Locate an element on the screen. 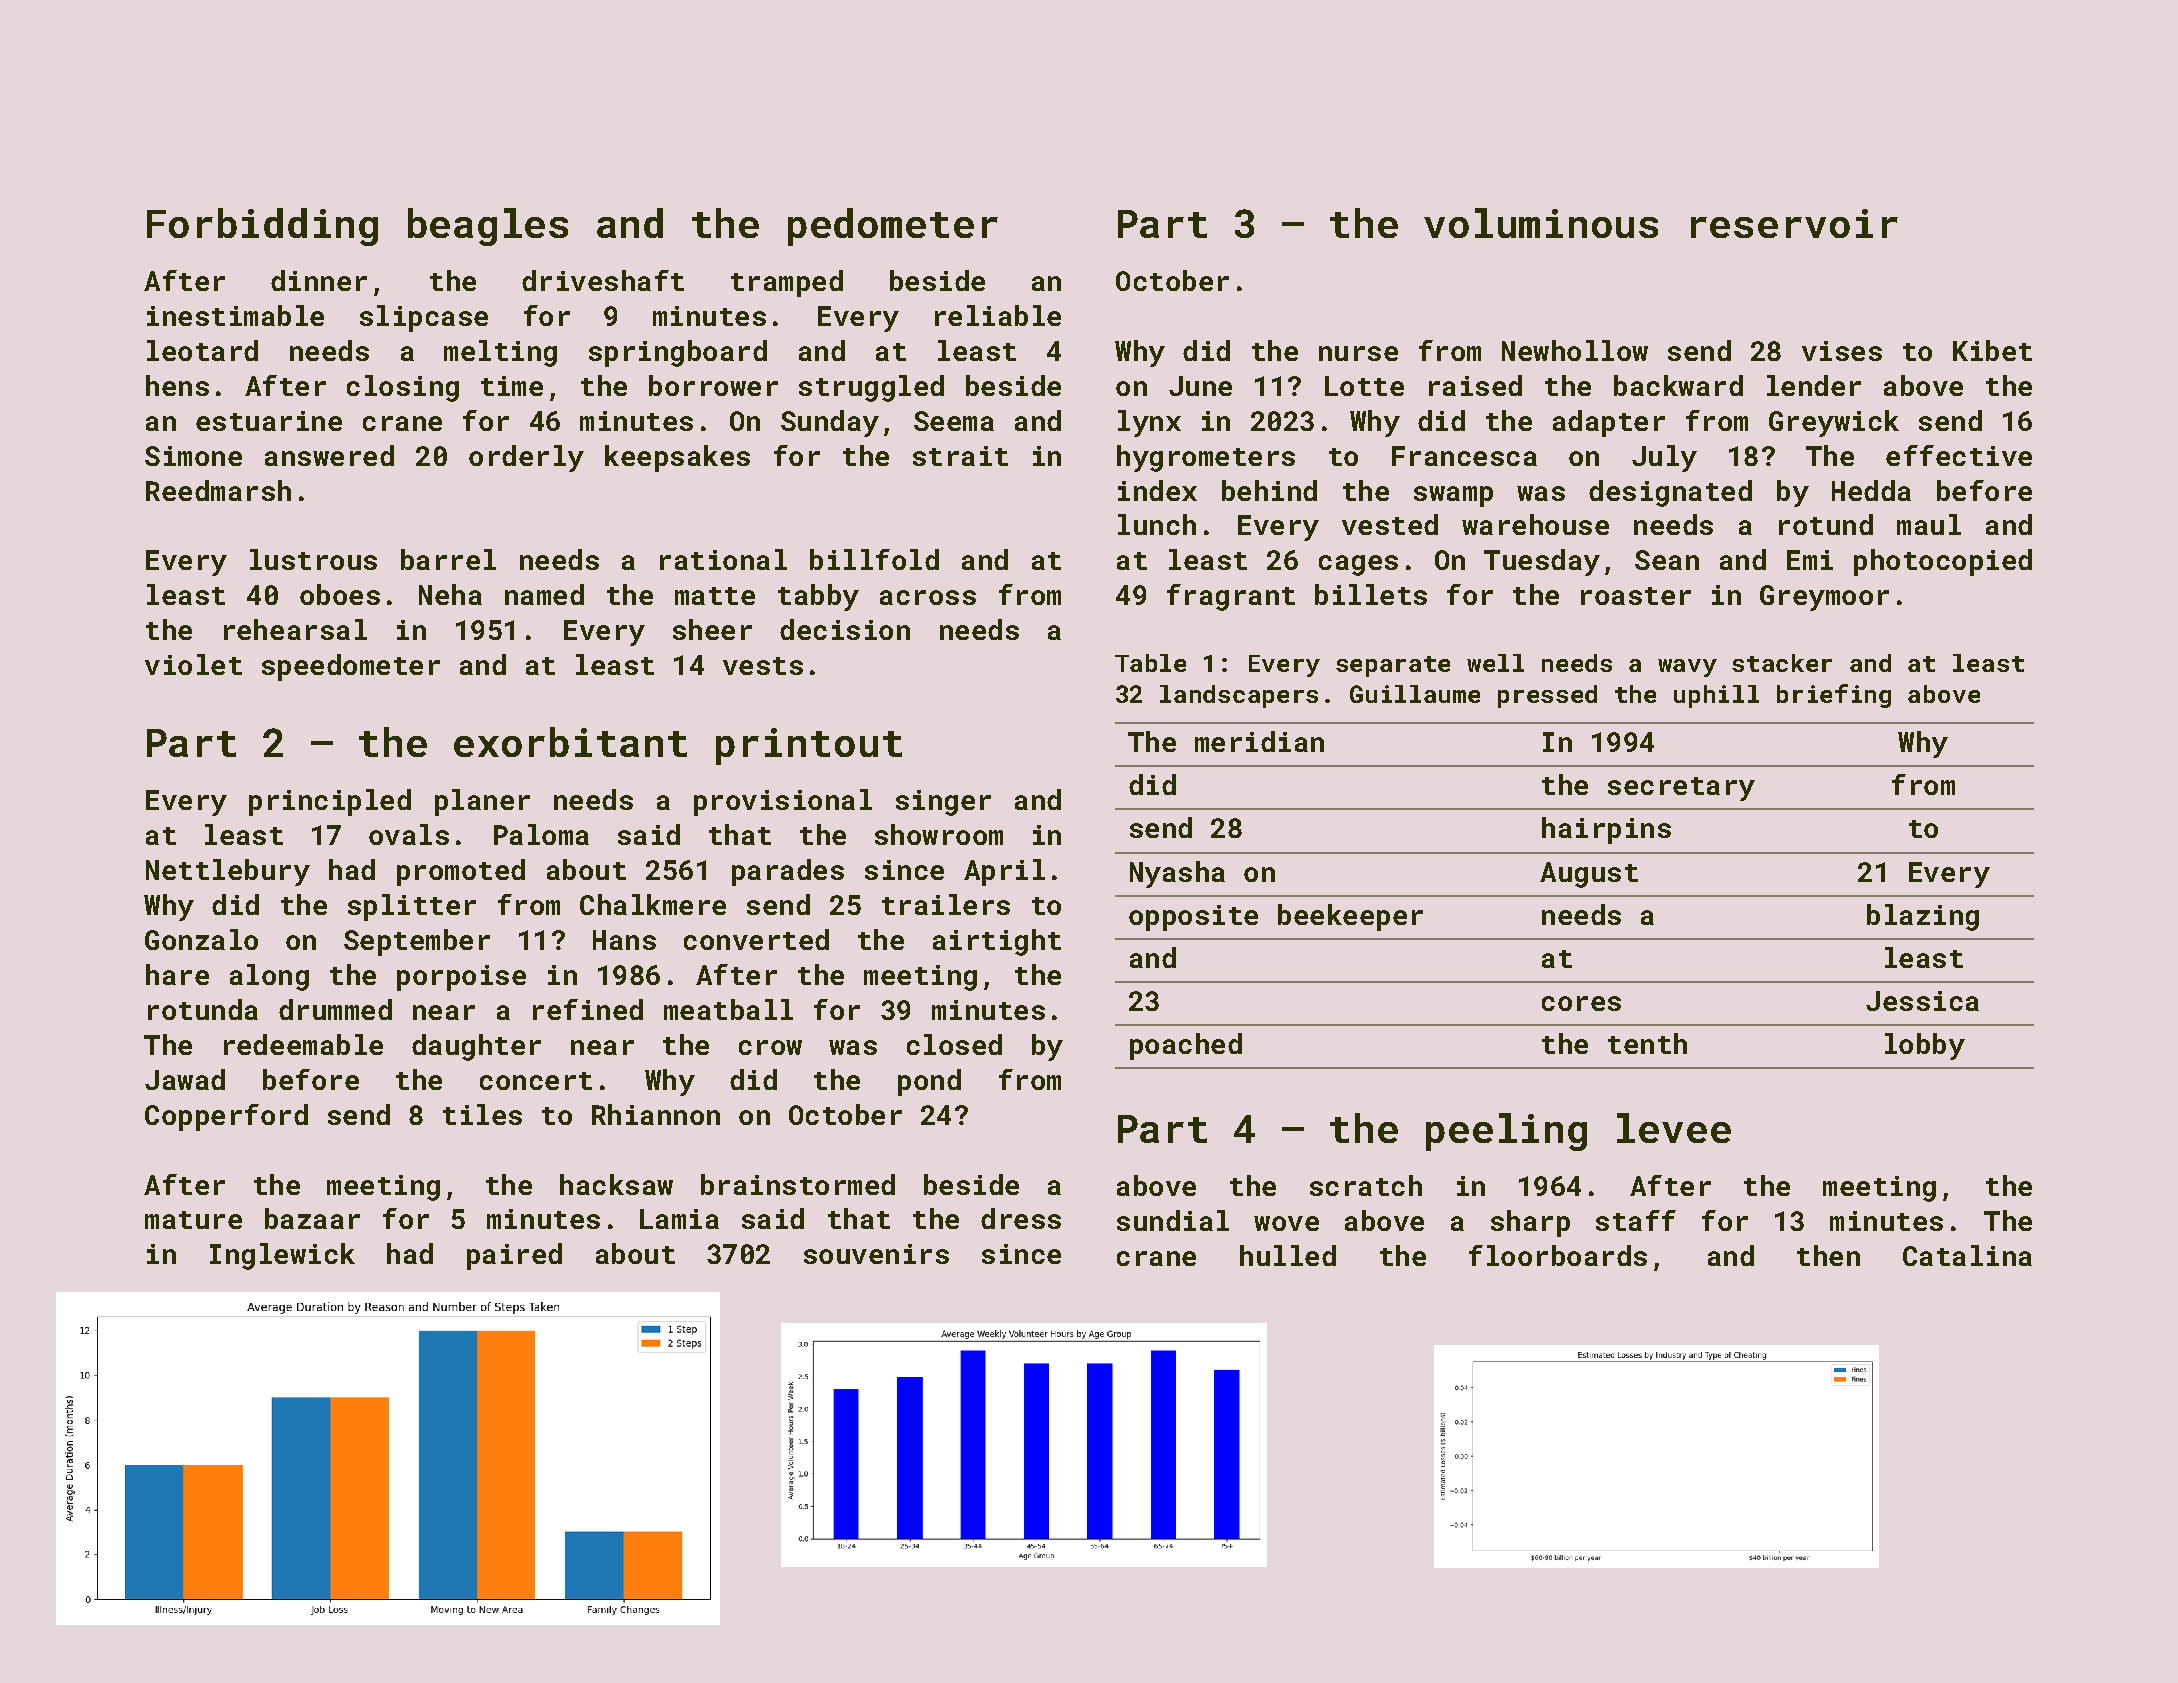 This screenshot has width=2178, height=1683. principled is located at coordinates (330, 802).
